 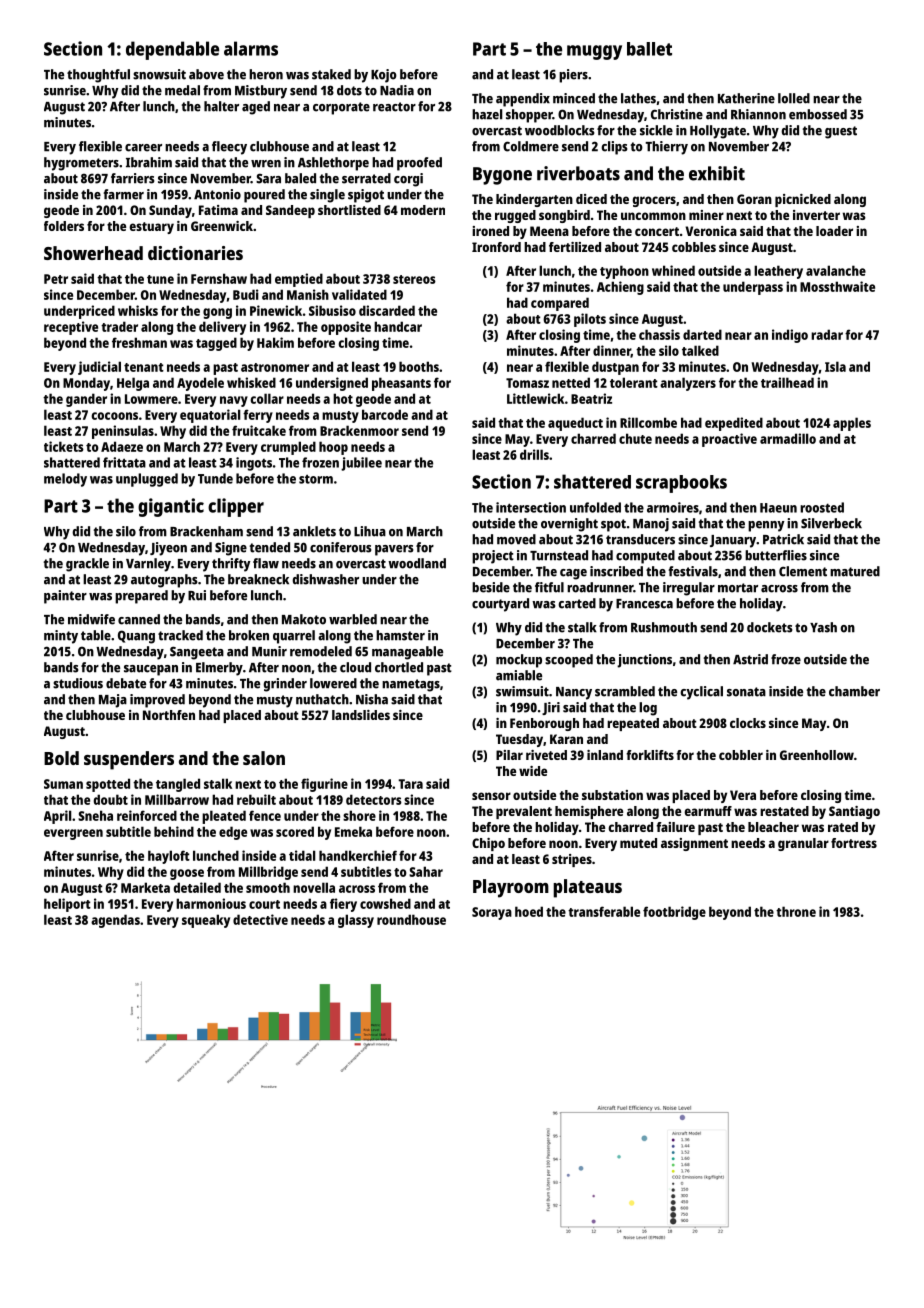 What do you see at coordinates (491, 796) in the page?
I see `sensor` at bounding box center [491, 796].
